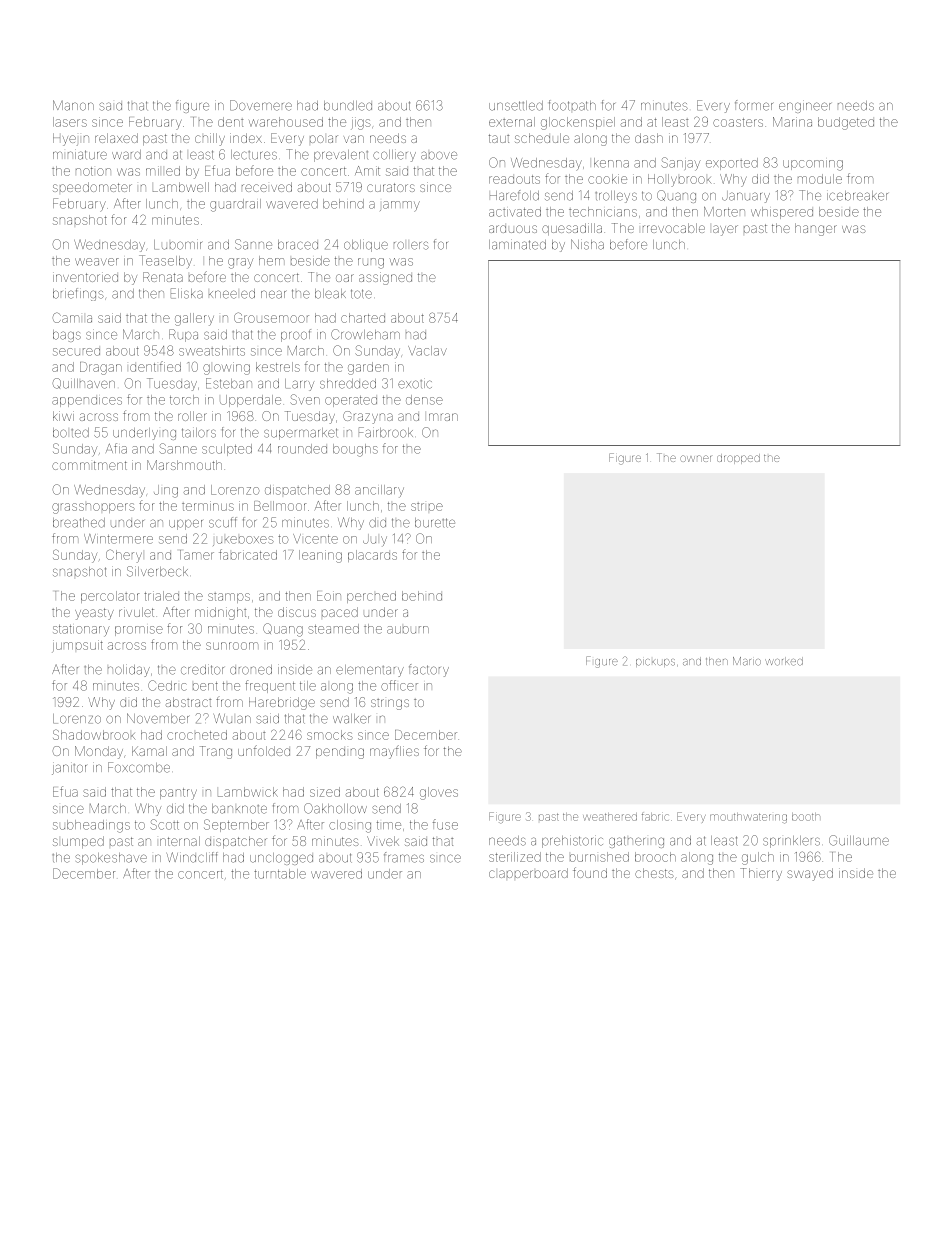 This screenshot has width=952, height=1233. I want to click on budgeted, so click(846, 123).
